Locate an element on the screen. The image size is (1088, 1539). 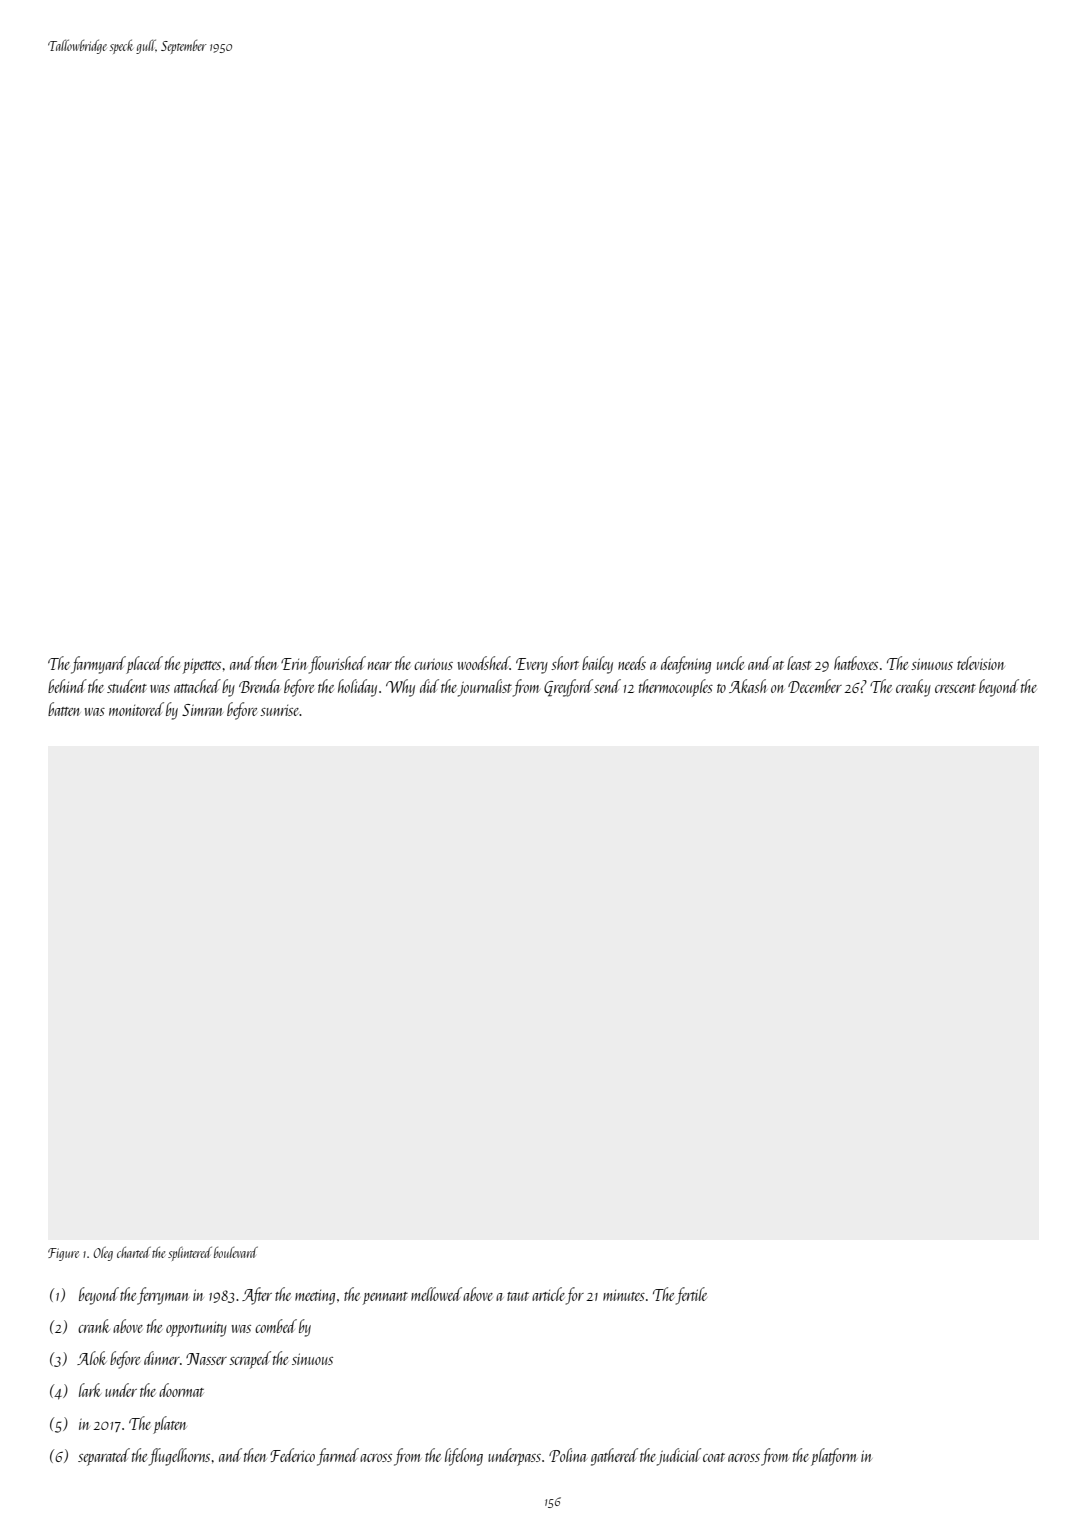
splintered is located at coordinates (190, 1253).
